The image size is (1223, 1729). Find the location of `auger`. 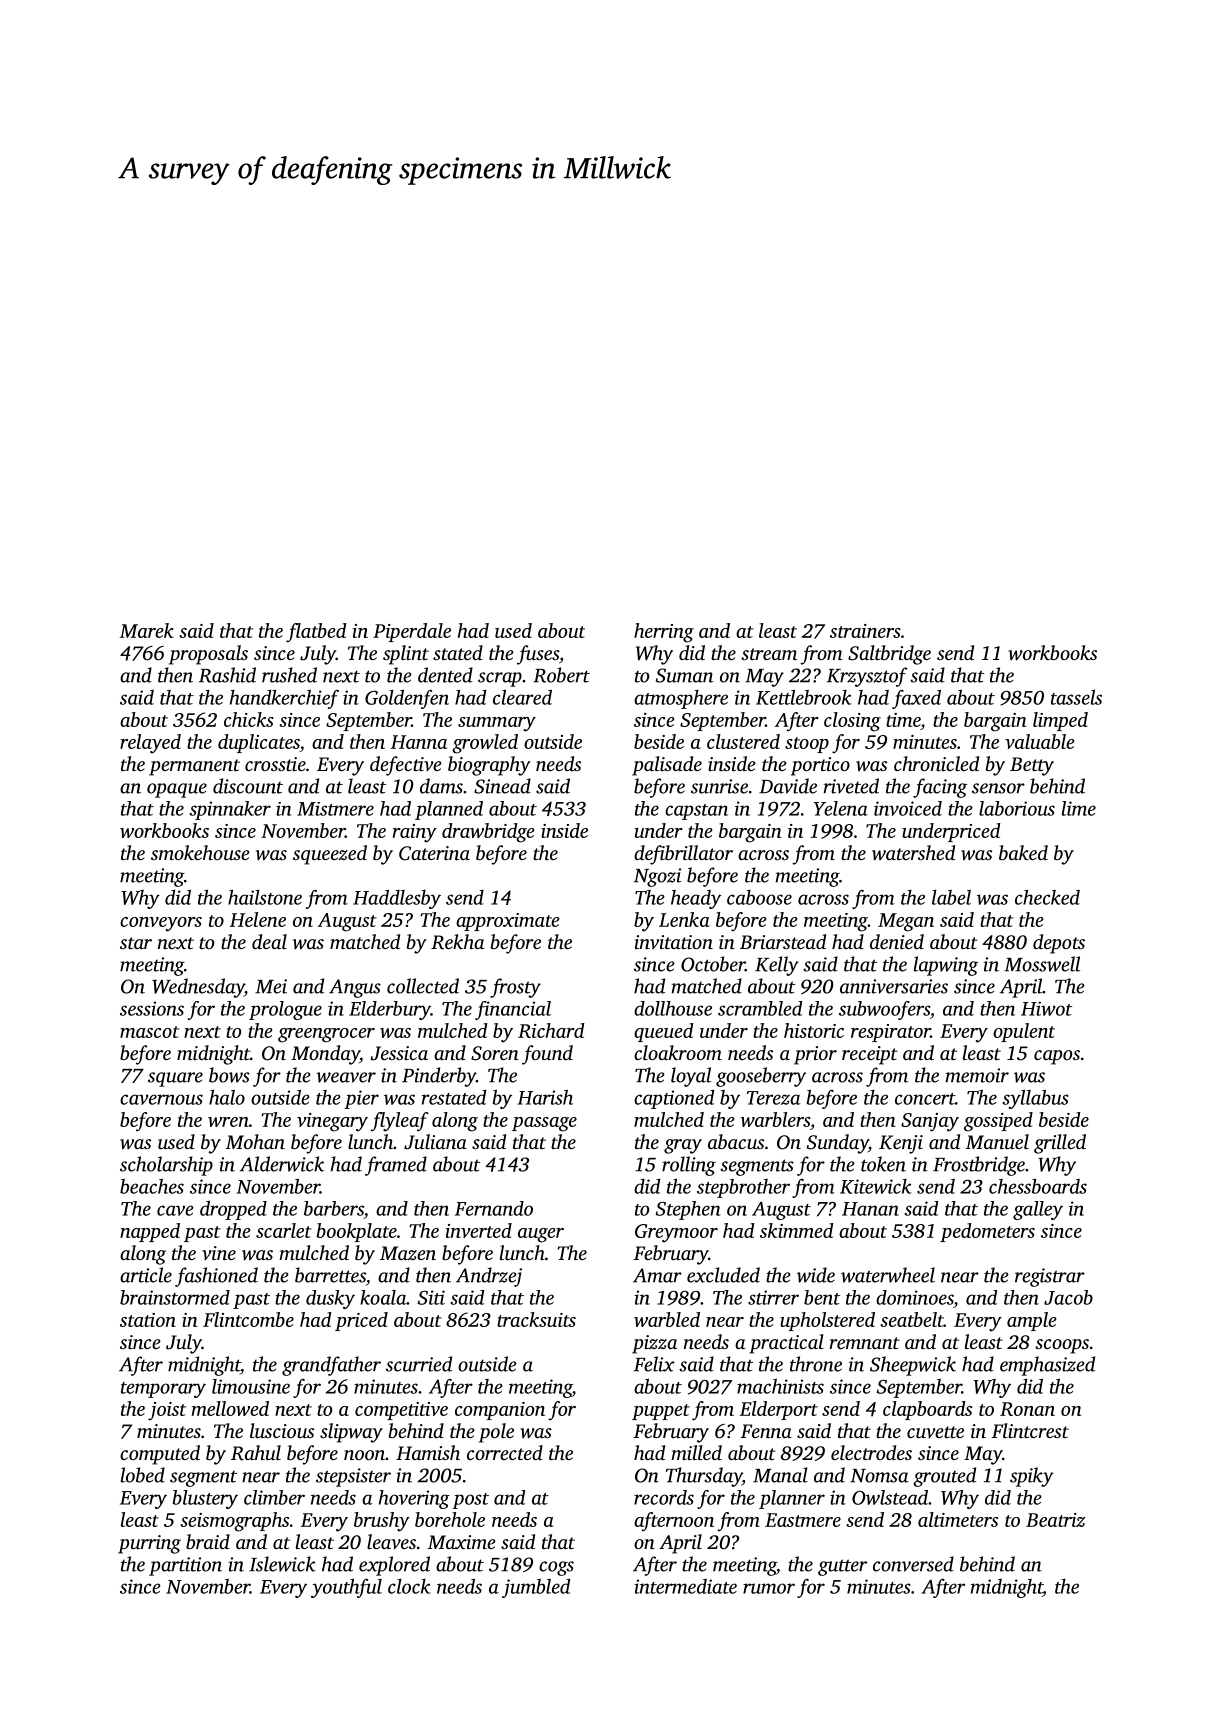

auger is located at coordinates (541, 1235).
